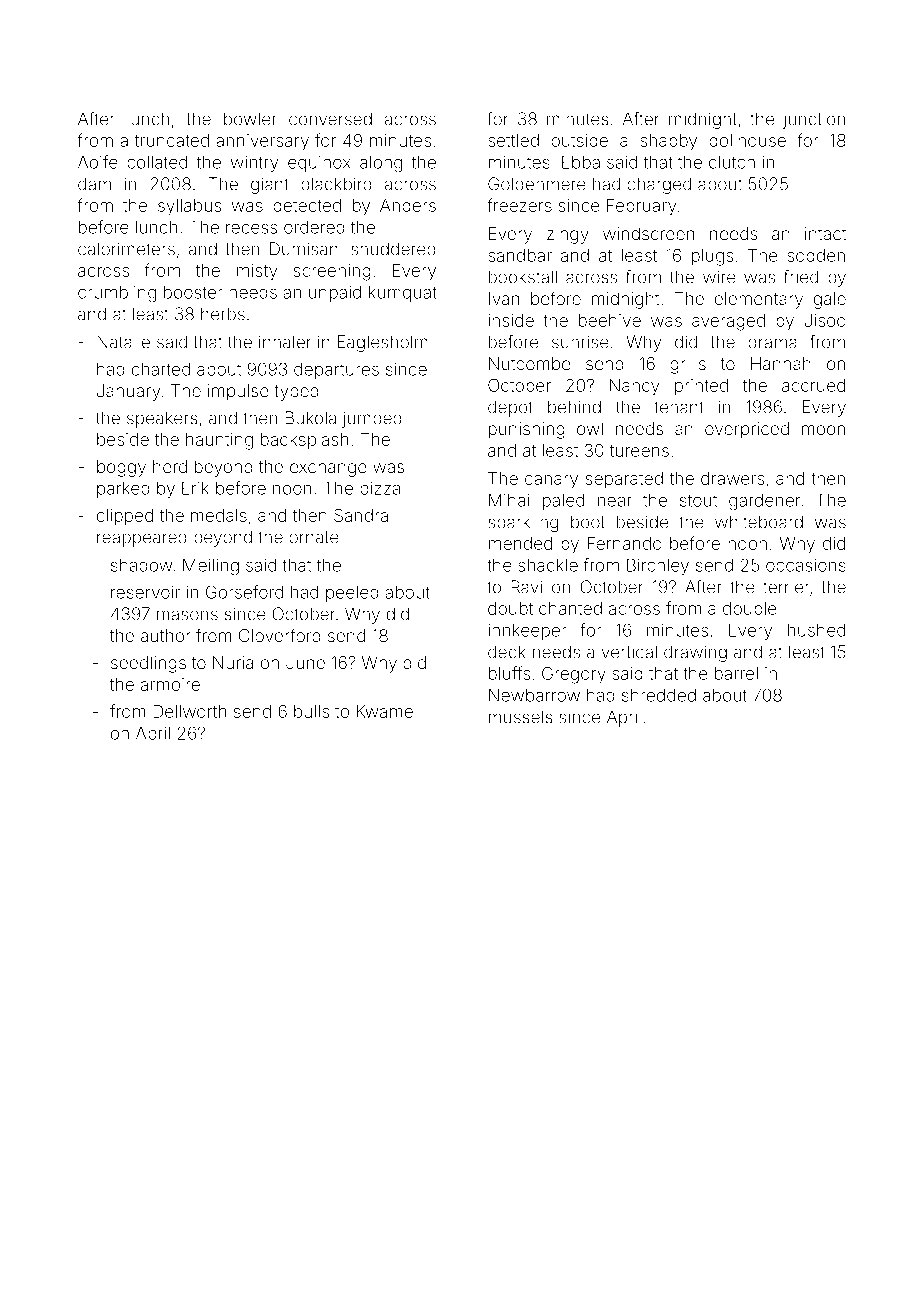 The height and width of the image is (1314, 924). Describe the element at coordinates (659, 695) in the image. I see `shredded` at that location.
